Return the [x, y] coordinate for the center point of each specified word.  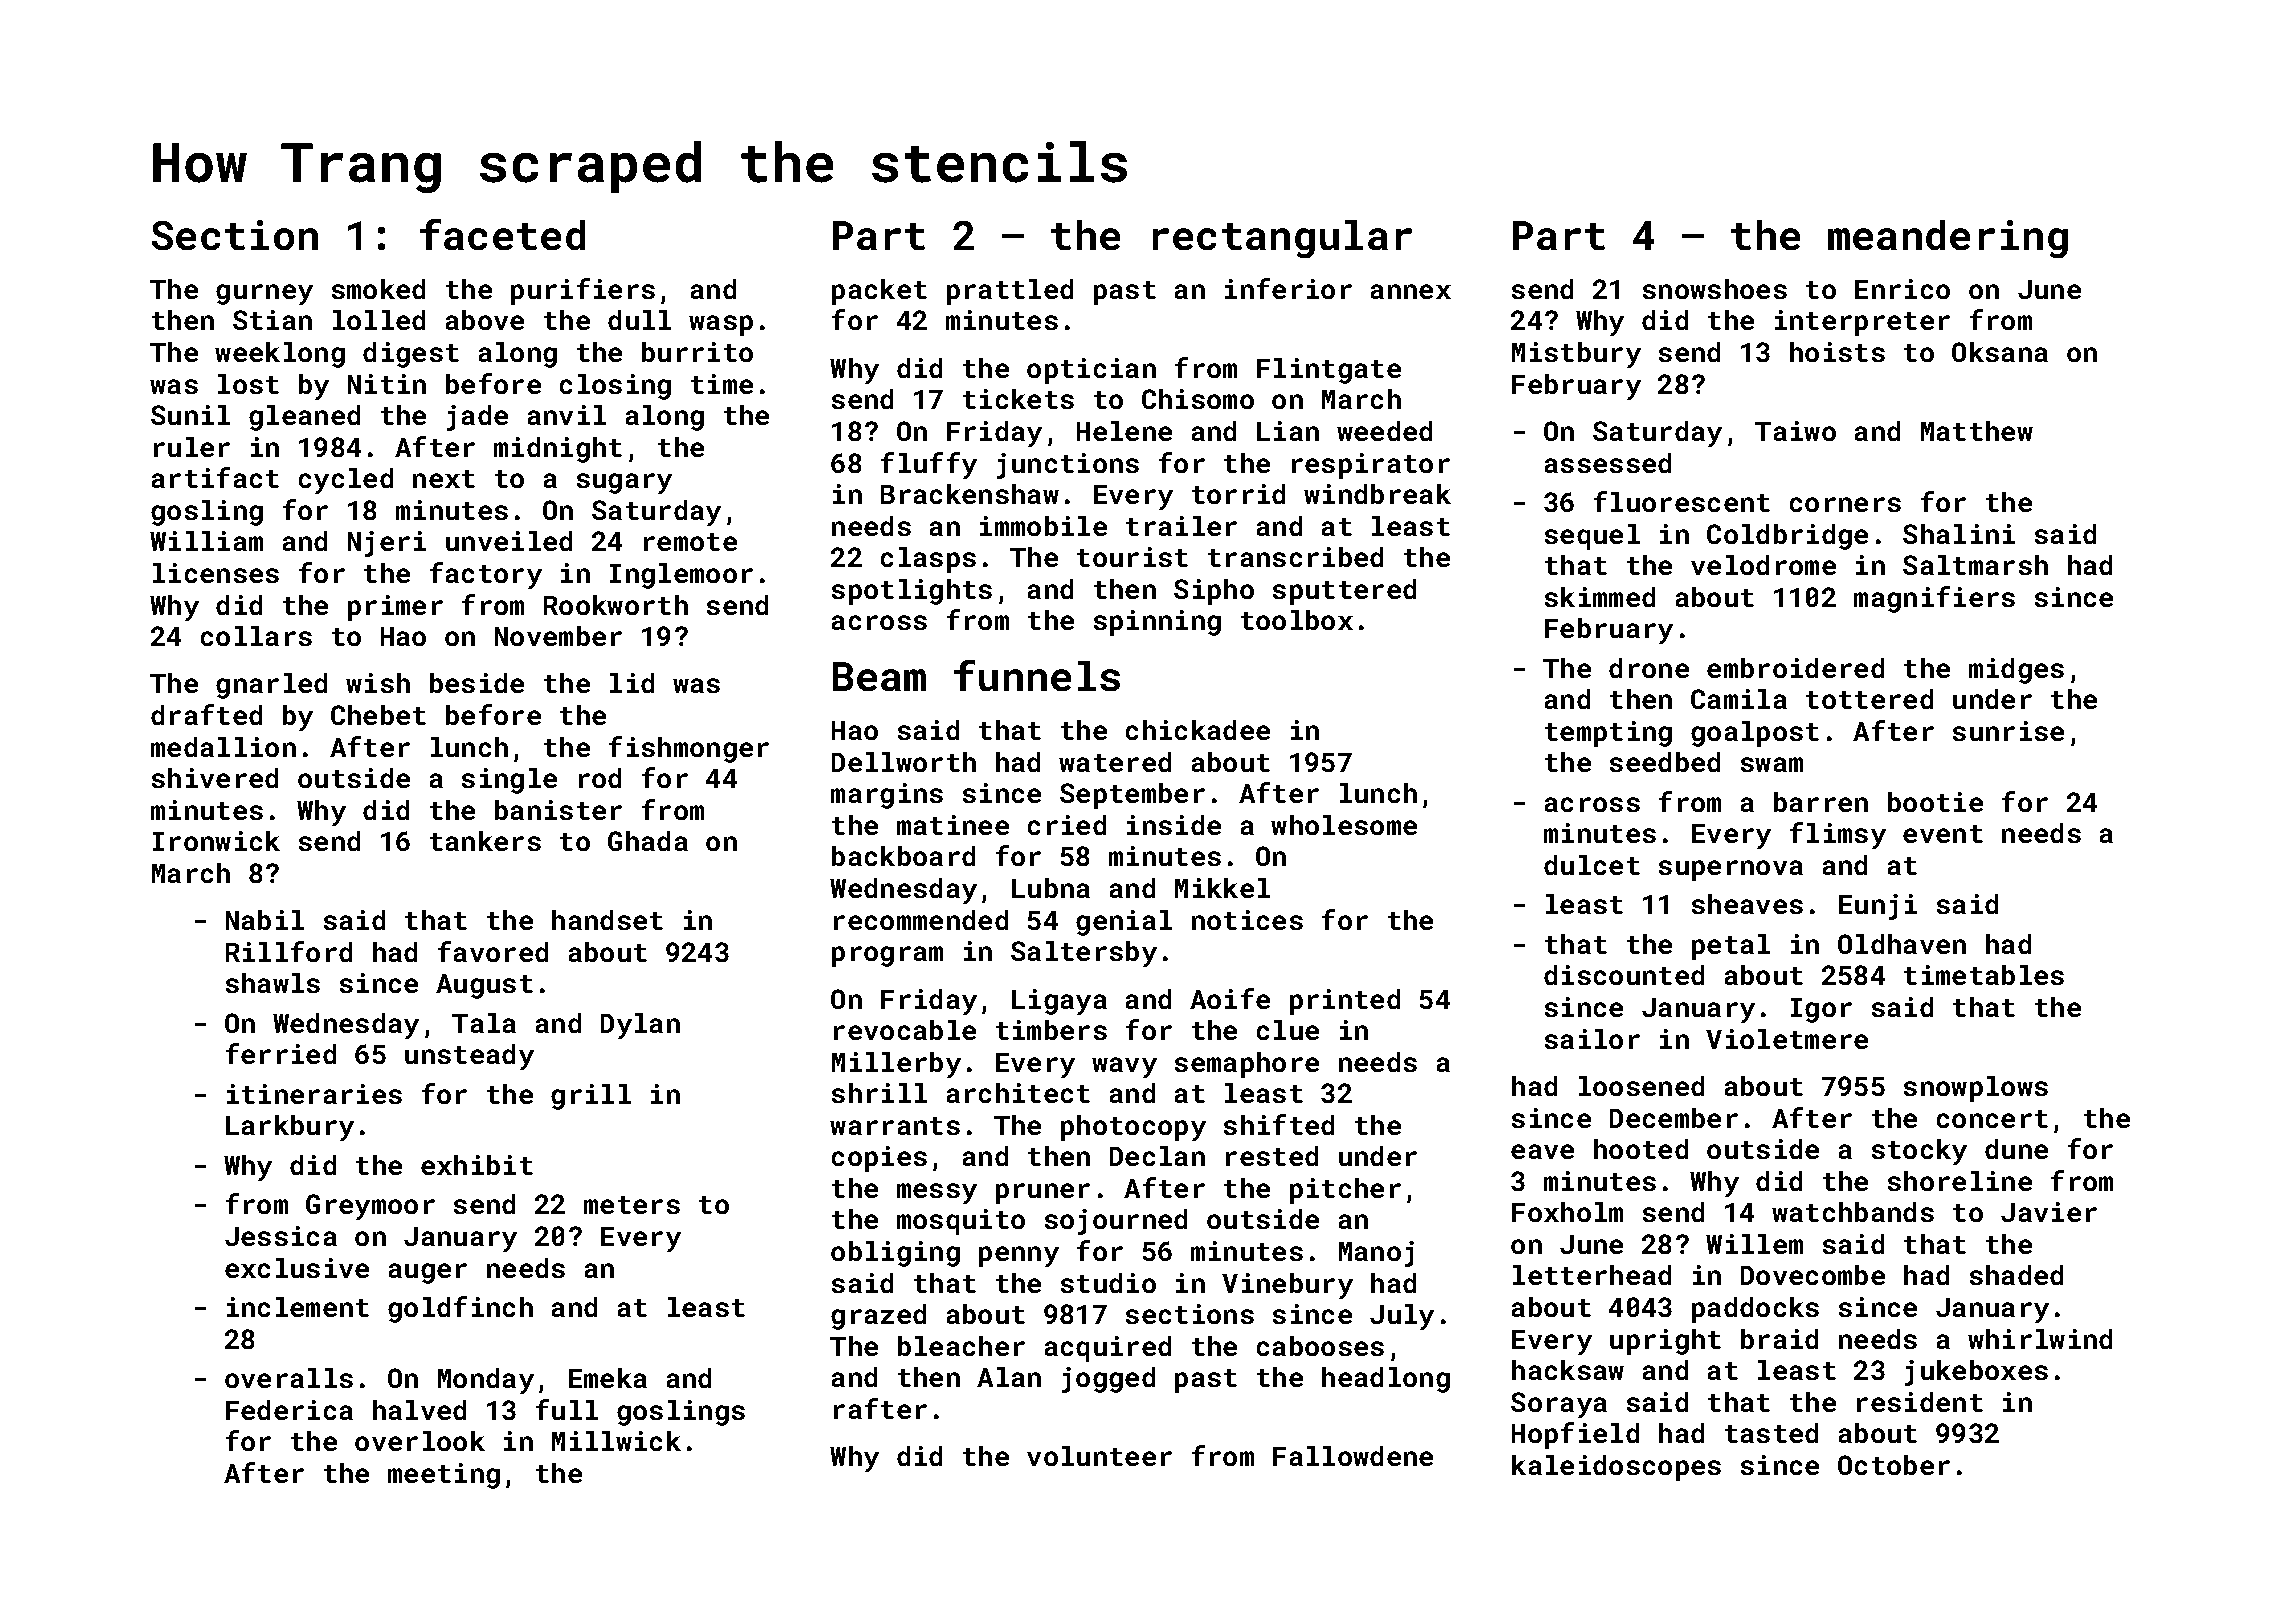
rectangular [1282, 239]
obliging [895, 1254]
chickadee [1198, 730]
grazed [878, 1317]
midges [2016, 671]
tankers [485, 841]
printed [1345, 1002]
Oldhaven [1902, 944]
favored [493, 951]
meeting [444, 1476]
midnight [558, 450]
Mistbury [1576, 355]
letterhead [1592, 1275]
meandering [1948, 239]
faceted [502, 234]
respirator [1371, 466]
